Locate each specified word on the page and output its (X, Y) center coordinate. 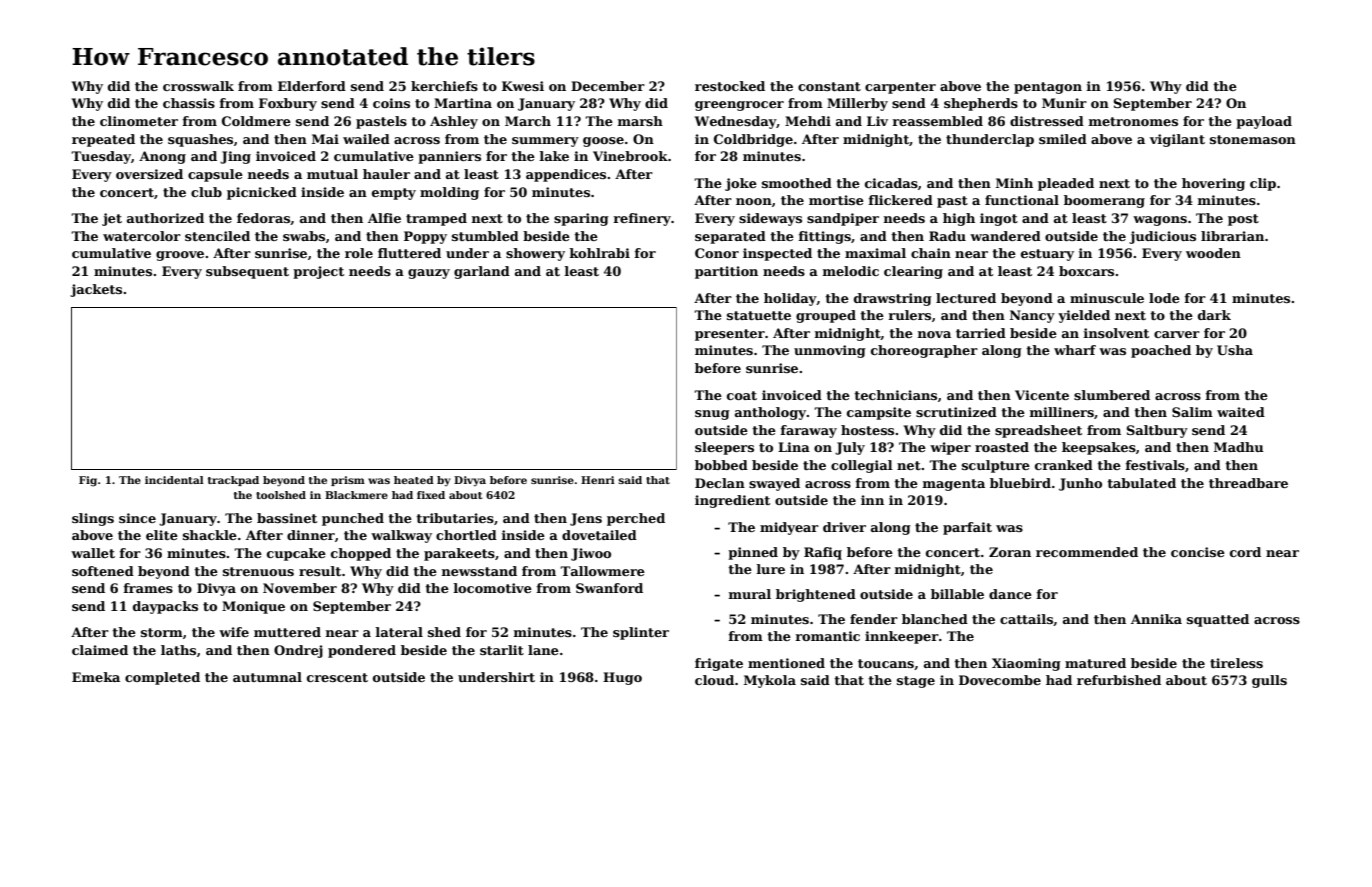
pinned (753, 553)
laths (178, 650)
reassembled (937, 121)
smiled (1063, 139)
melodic (850, 271)
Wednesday (735, 122)
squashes (200, 140)
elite (162, 535)
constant (829, 86)
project (318, 272)
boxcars (1086, 271)
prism (348, 481)
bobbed (721, 465)
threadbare (1248, 483)
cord (1245, 552)
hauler (386, 174)
